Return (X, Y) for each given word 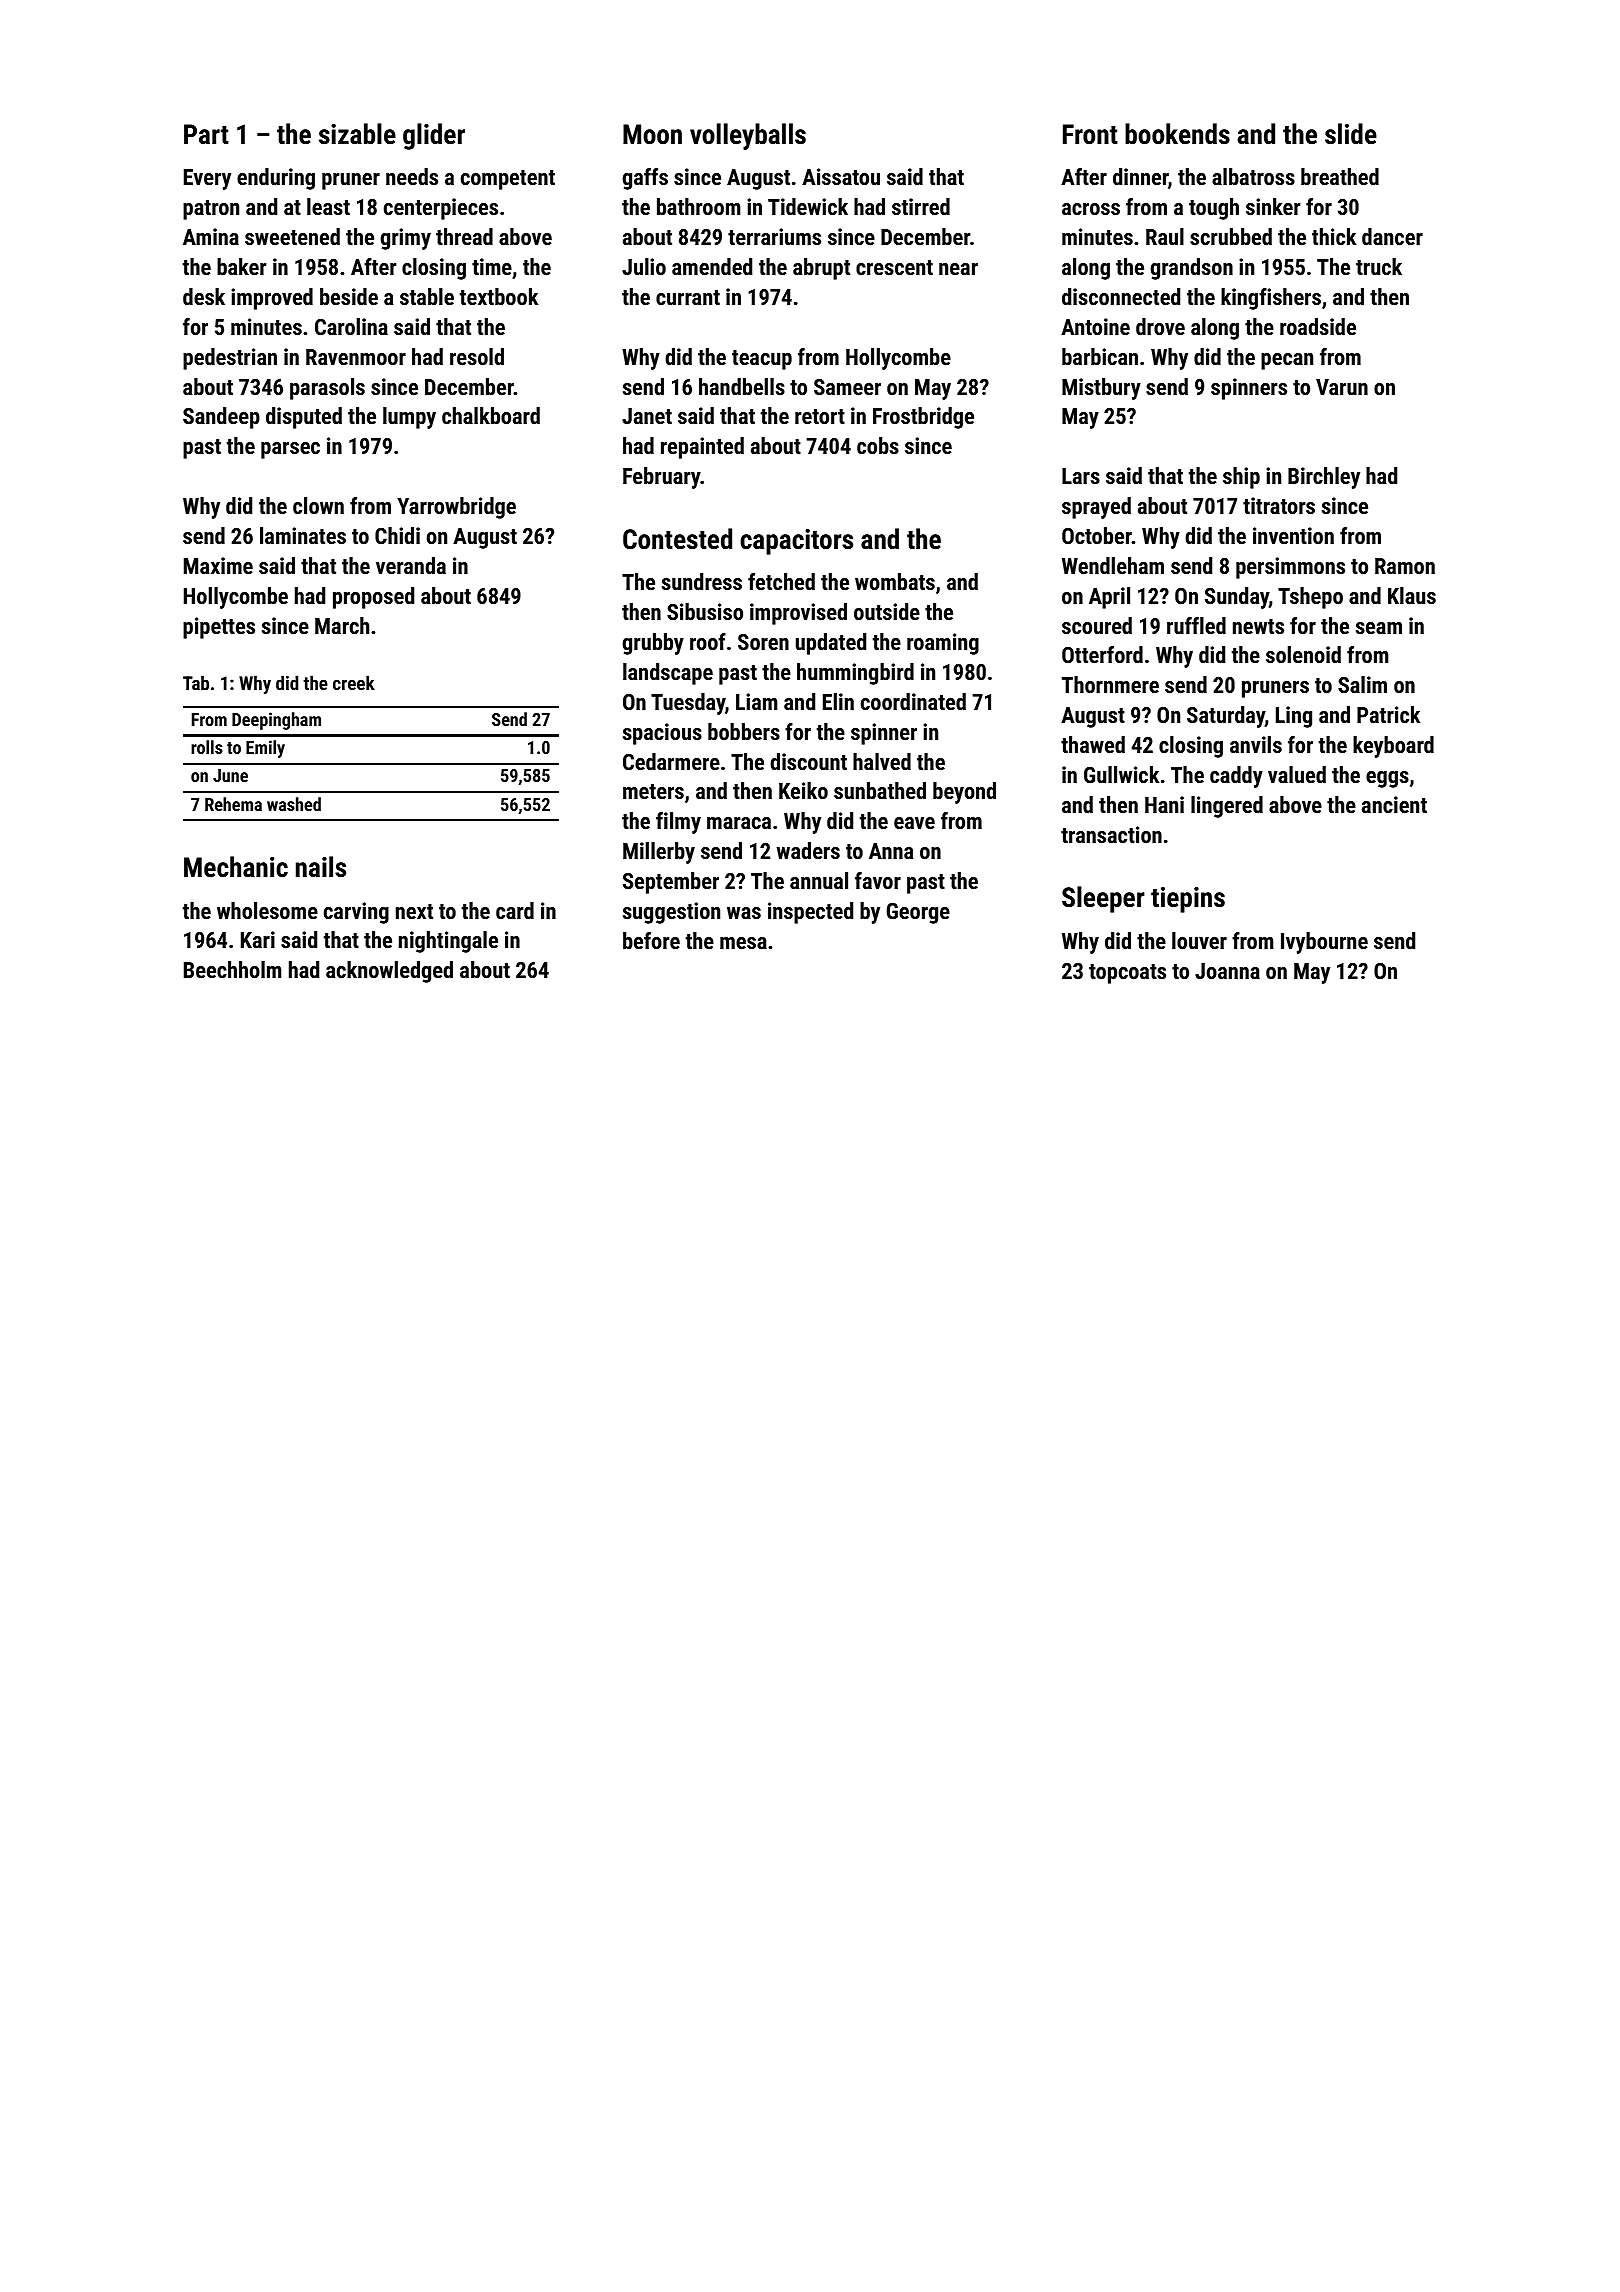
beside (349, 296)
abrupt (821, 269)
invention (1293, 535)
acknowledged (389, 972)
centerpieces (441, 209)
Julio (644, 266)
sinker (1273, 206)
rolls (207, 747)
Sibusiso (705, 611)
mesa (743, 943)
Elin (838, 701)
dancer (1392, 236)
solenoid (1303, 654)
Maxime (218, 565)
